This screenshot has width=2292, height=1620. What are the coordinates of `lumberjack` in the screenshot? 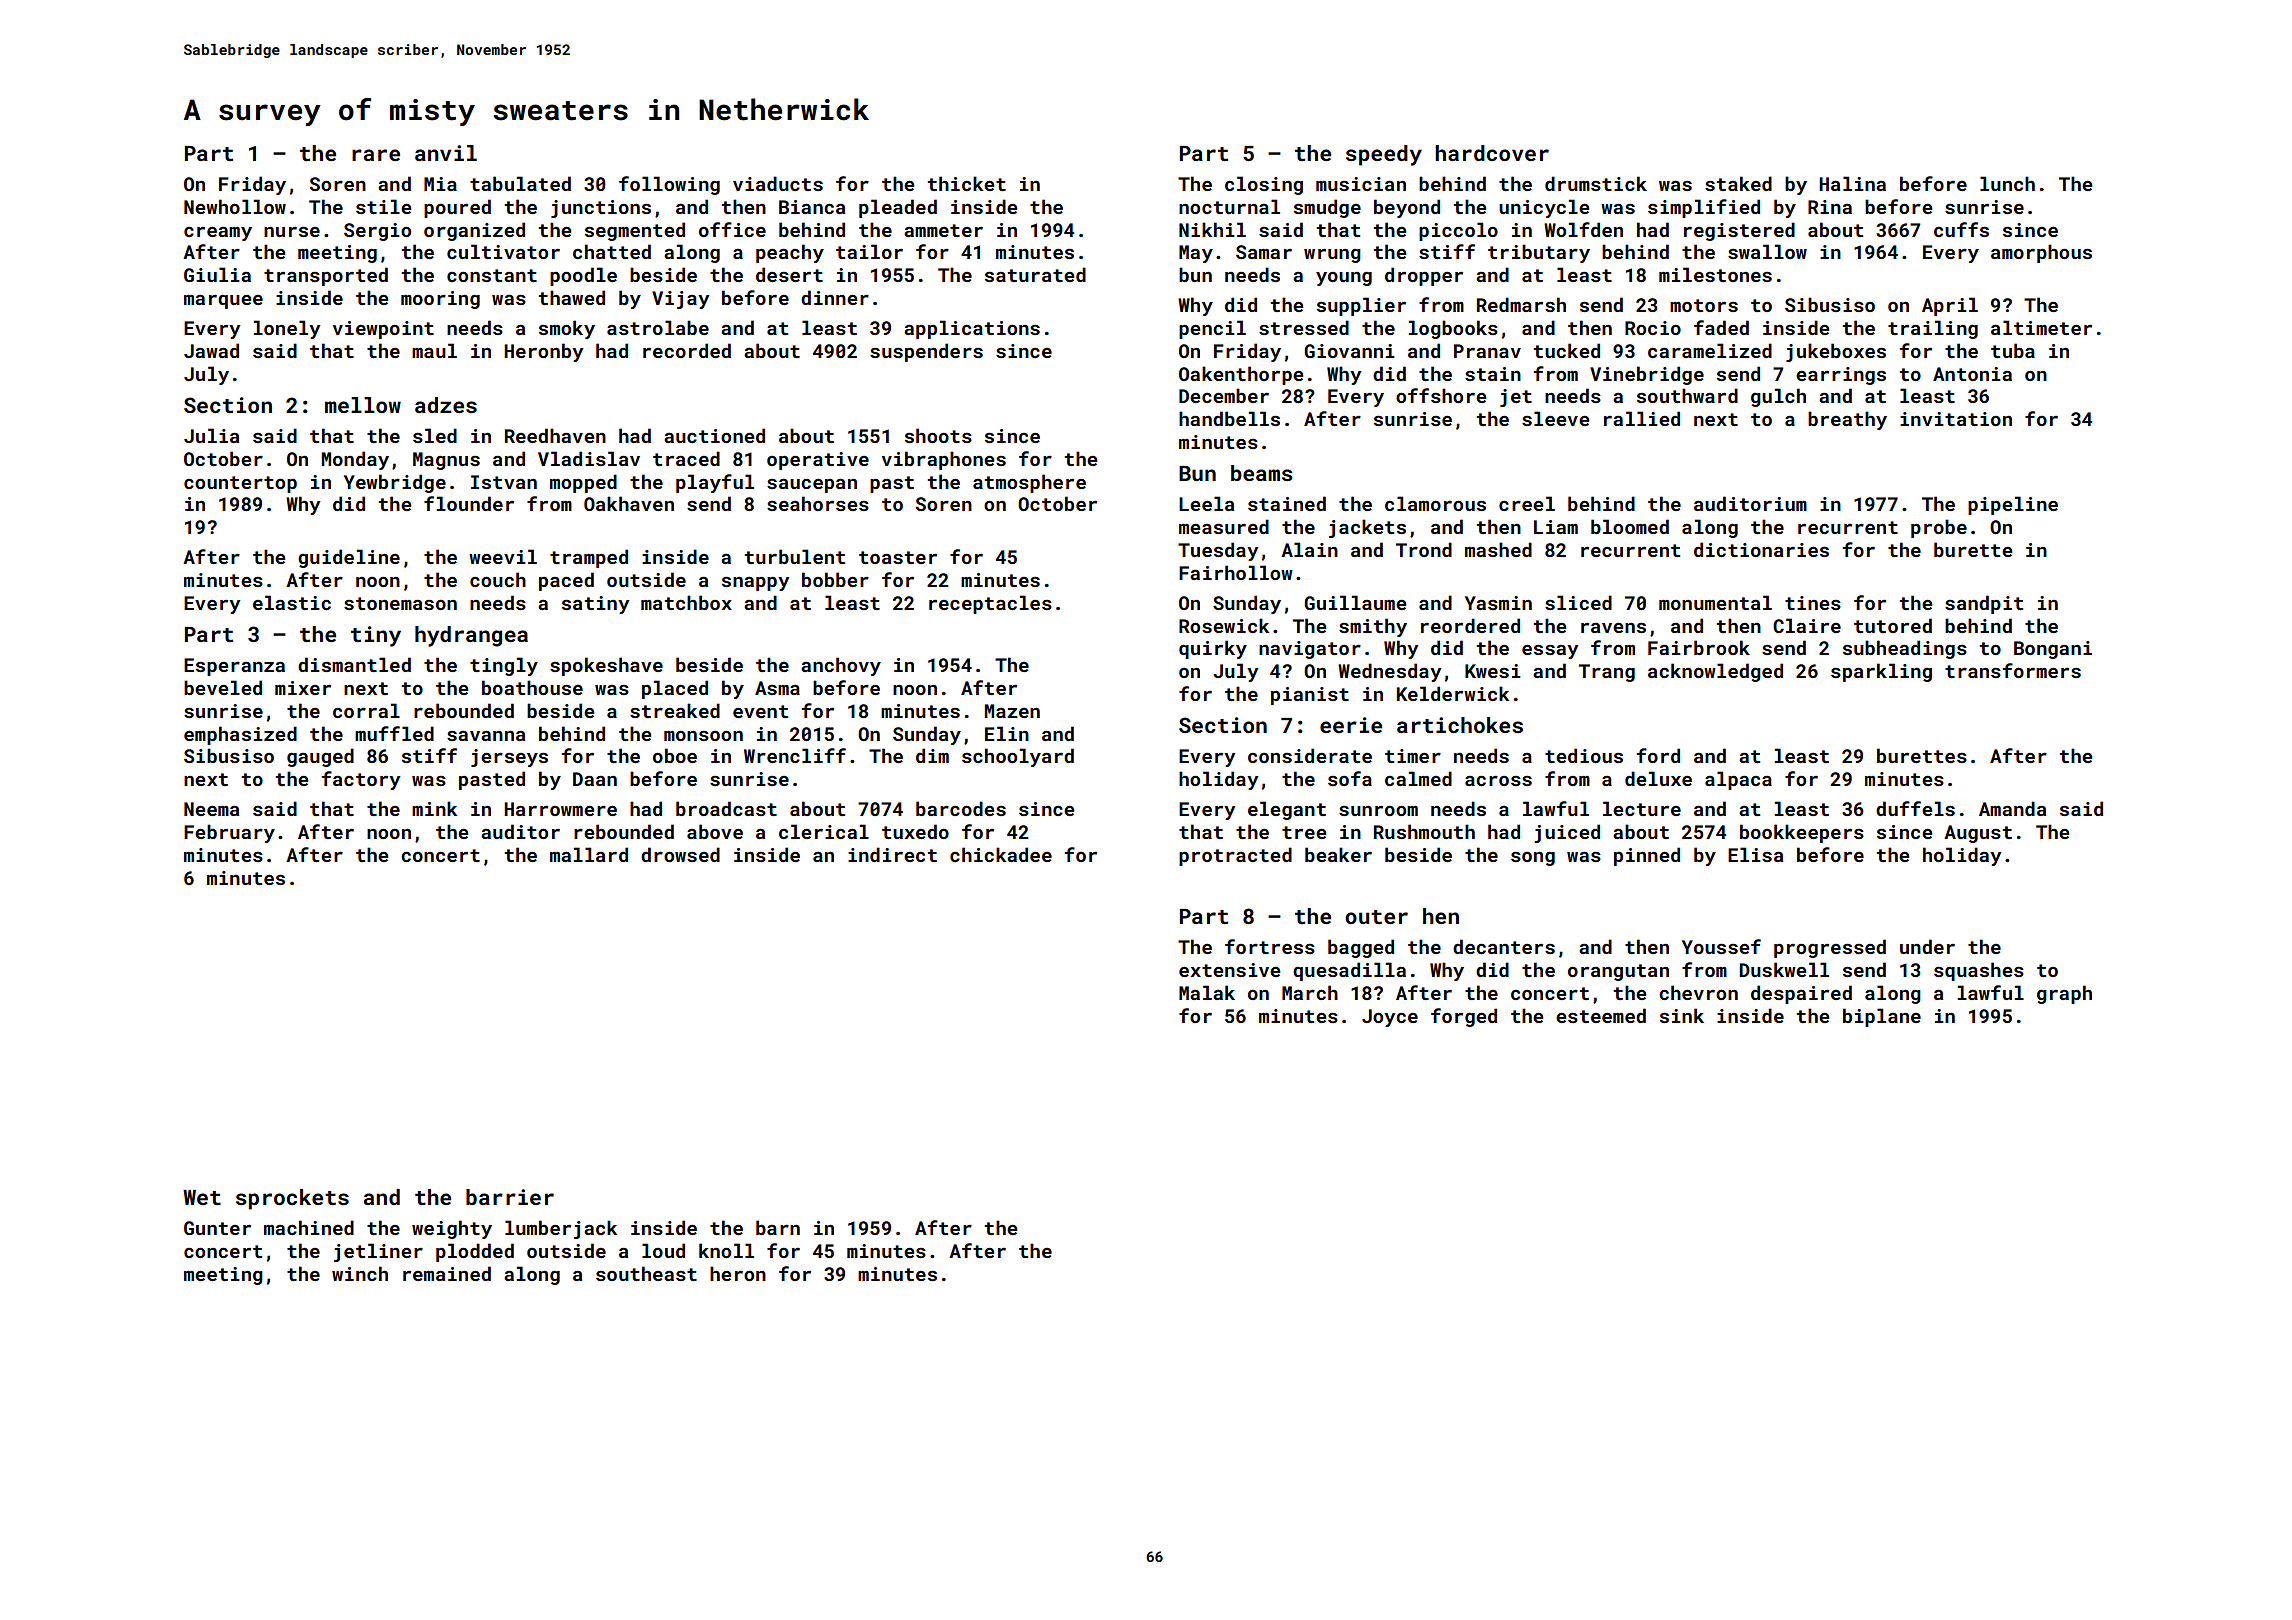 It's located at (561, 1229).
